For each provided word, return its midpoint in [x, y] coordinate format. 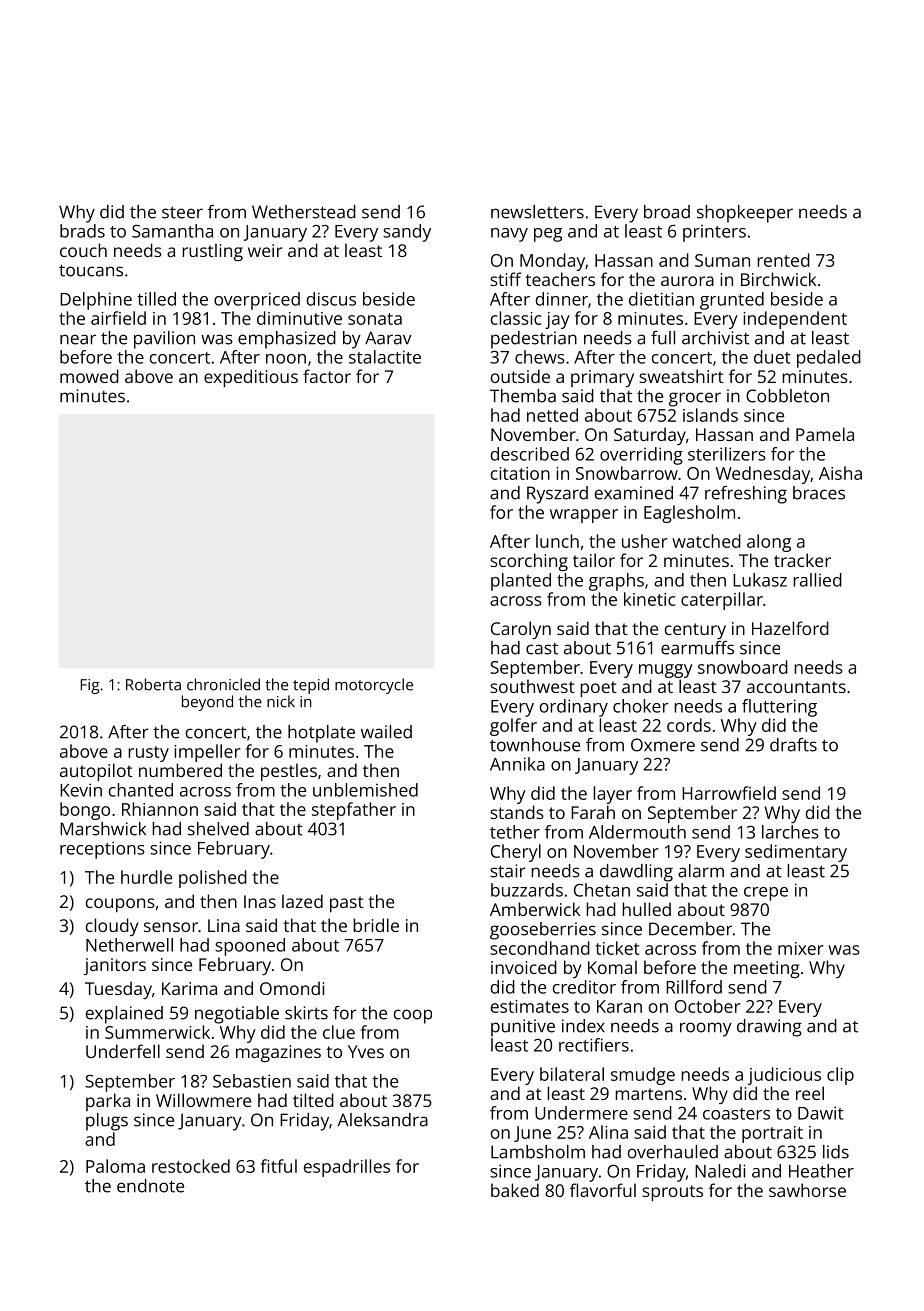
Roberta [153, 684]
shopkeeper [745, 214]
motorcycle [374, 686]
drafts [793, 745]
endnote [150, 1186]
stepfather [354, 811]
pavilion [164, 340]
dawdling [636, 873]
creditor [584, 987]
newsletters [537, 212]
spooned [250, 947]
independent [795, 320]
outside [520, 376]
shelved [218, 829]
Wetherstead [304, 212]
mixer [801, 948]
